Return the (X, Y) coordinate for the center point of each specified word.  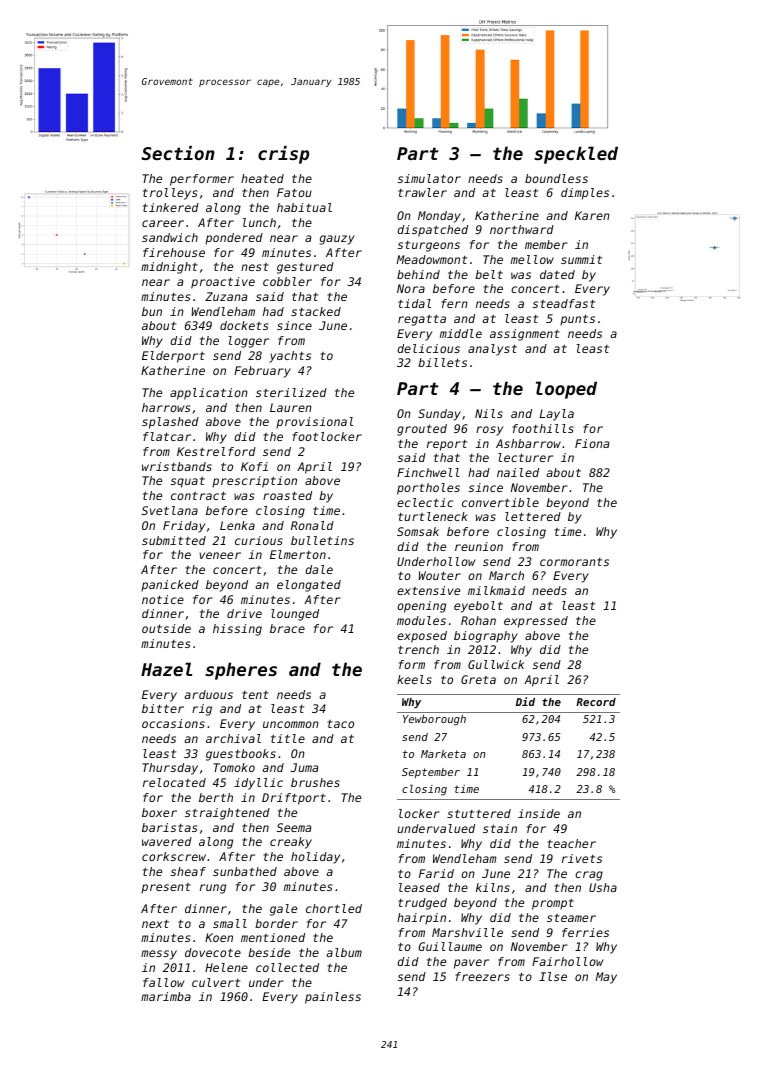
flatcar (167, 436)
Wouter (439, 575)
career (163, 223)
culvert (216, 982)
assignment (525, 335)
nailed (518, 472)
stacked (316, 311)
